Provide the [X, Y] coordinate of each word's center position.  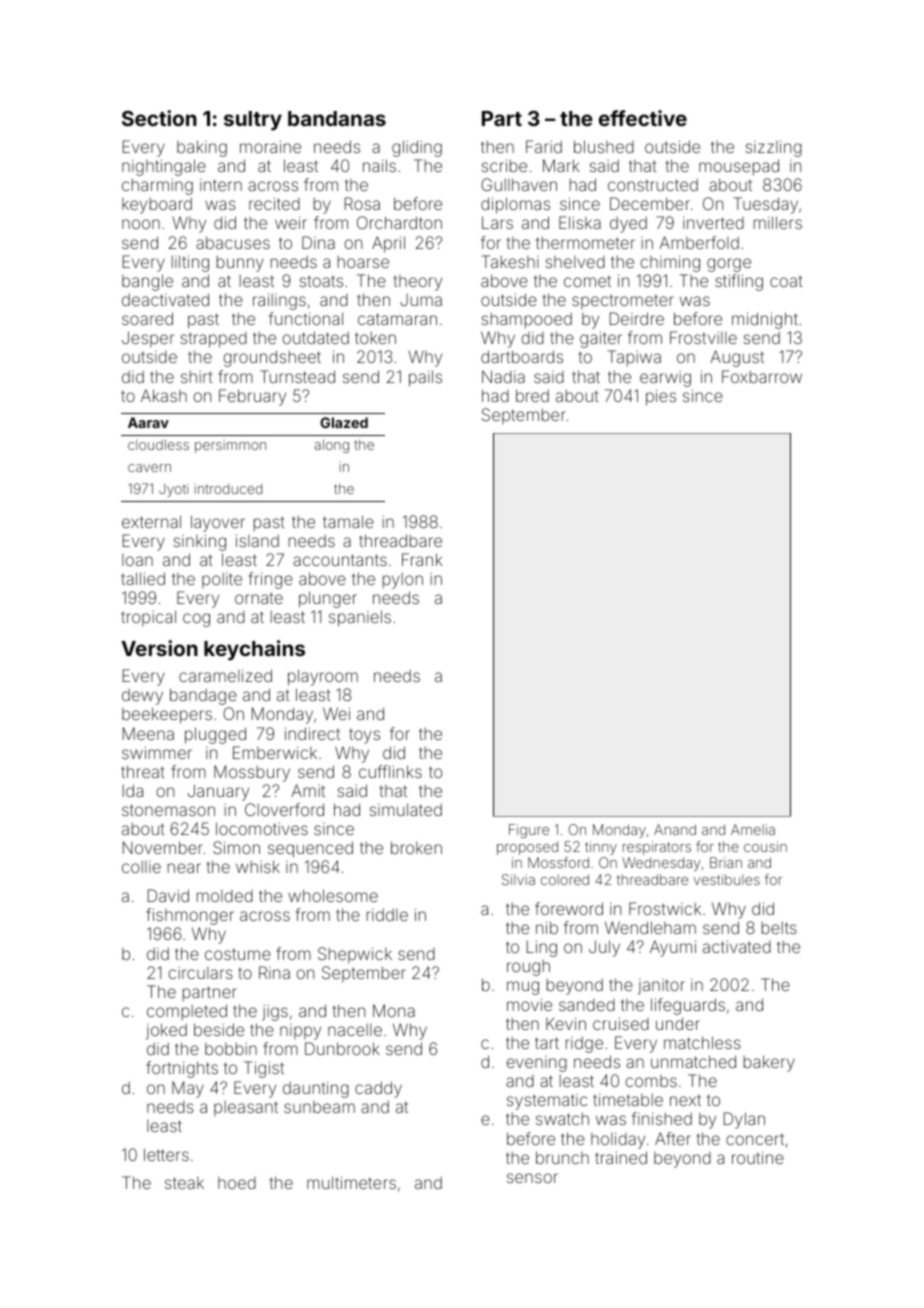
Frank [422, 559]
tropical [148, 618]
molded [225, 896]
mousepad [739, 167]
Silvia [518, 879]
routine [758, 1157]
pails [425, 378]
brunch [562, 1157]
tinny [601, 848]
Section [159, 118]
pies [661, 397]
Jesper [148, 339]
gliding [417, 148]
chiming [670, 263]
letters [166, 1154]
